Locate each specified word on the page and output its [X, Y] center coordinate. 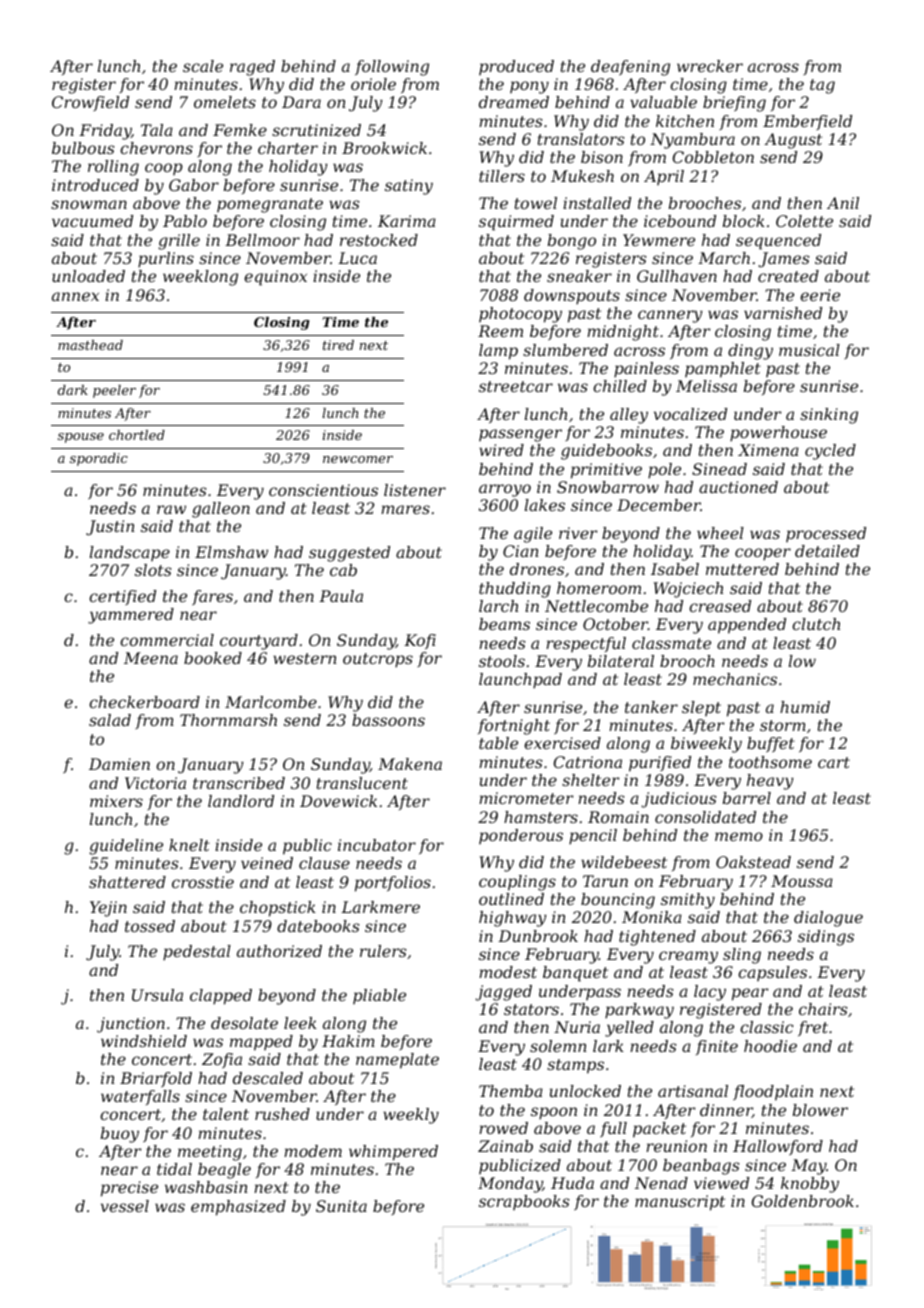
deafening [630, 68]
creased [720, 606]
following [392, 68]
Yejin [108, 909]
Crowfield [90, 103]
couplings [517, 883]
